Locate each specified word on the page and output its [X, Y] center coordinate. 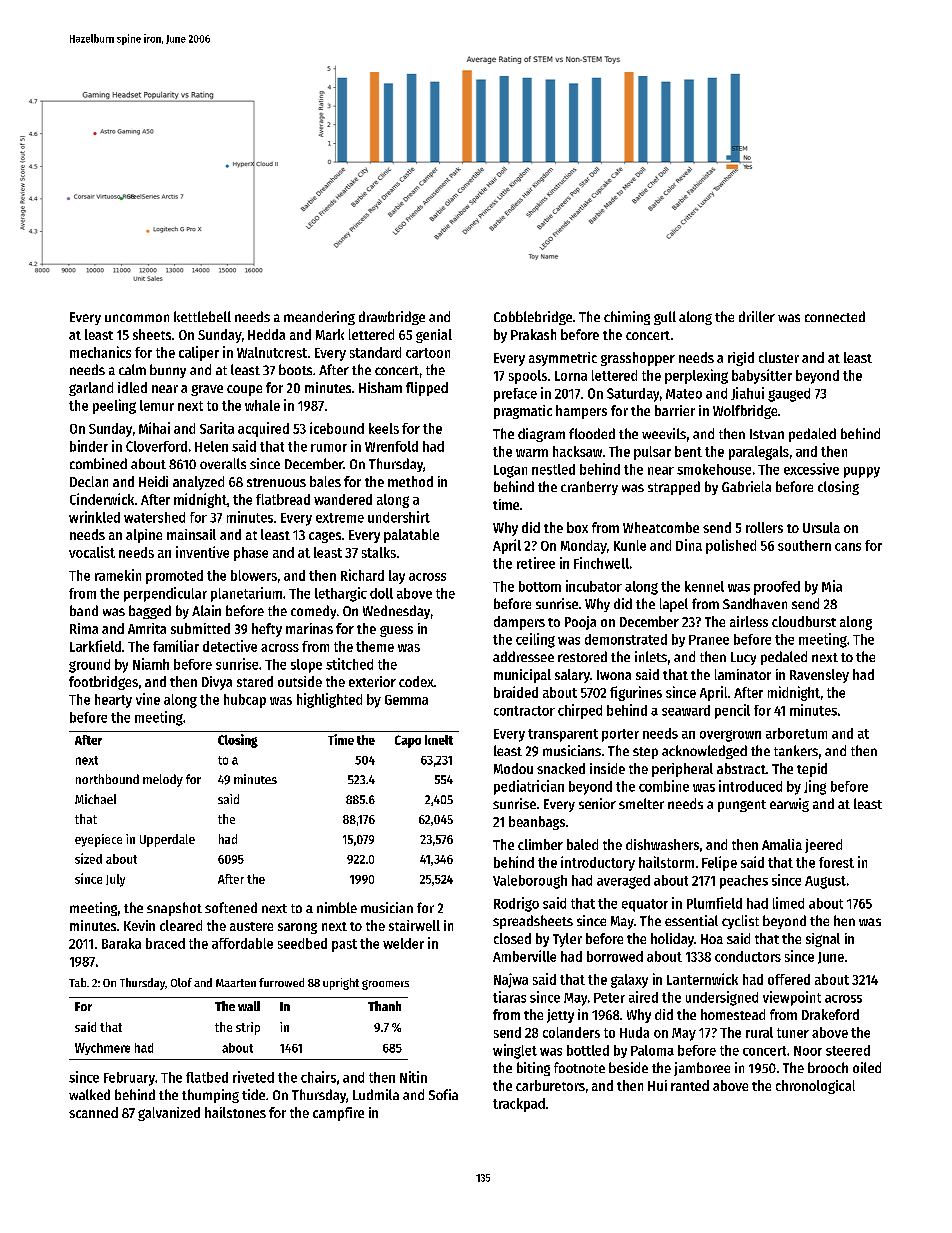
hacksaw [577, 451]
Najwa [511, 980]
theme [375, 646]
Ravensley [819, 676]
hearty [113, 701]
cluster [779, 357]
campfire [338, 1114]
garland [91, 389]
